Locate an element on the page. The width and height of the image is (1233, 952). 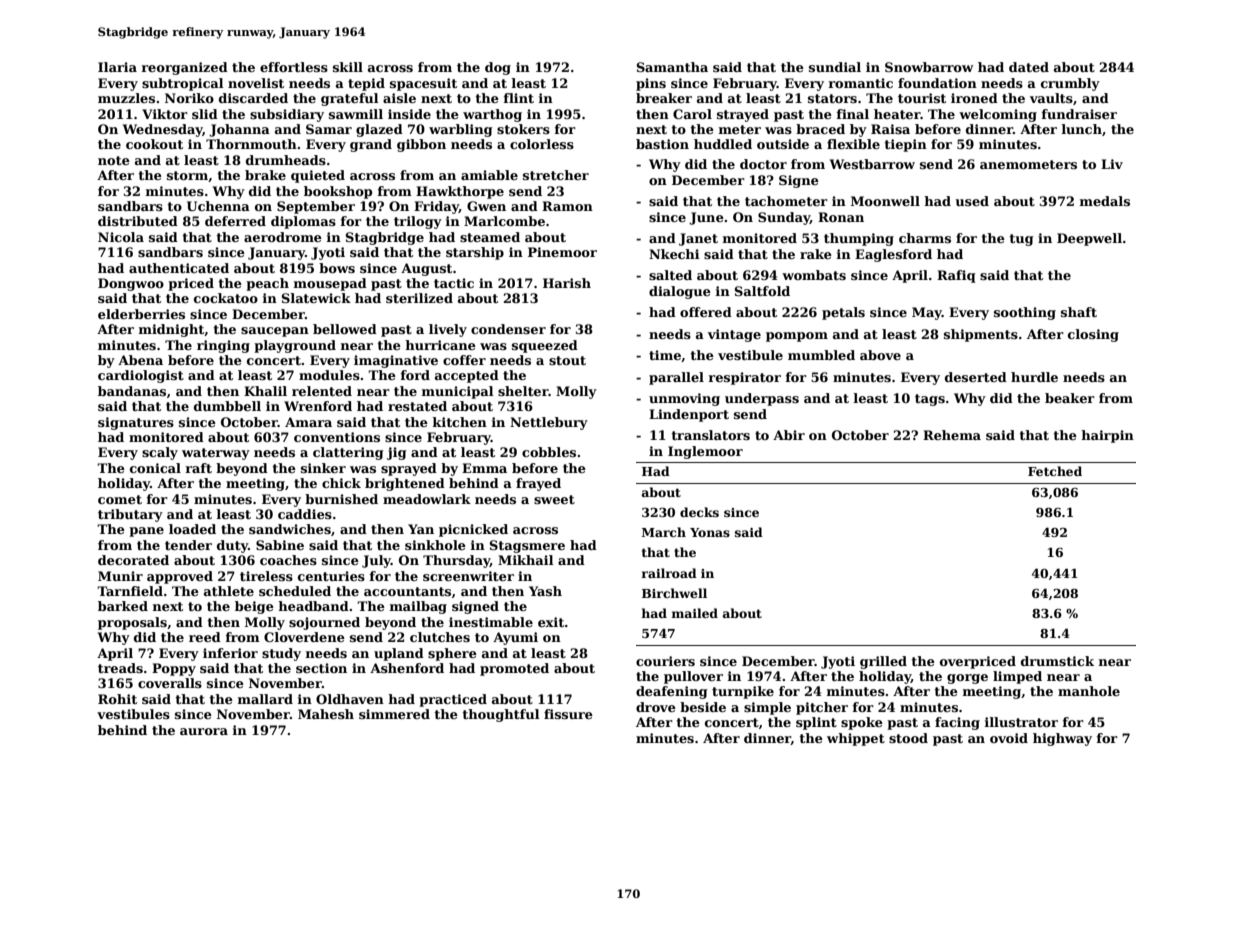
diplomas is located at coordinates (303, 222).
